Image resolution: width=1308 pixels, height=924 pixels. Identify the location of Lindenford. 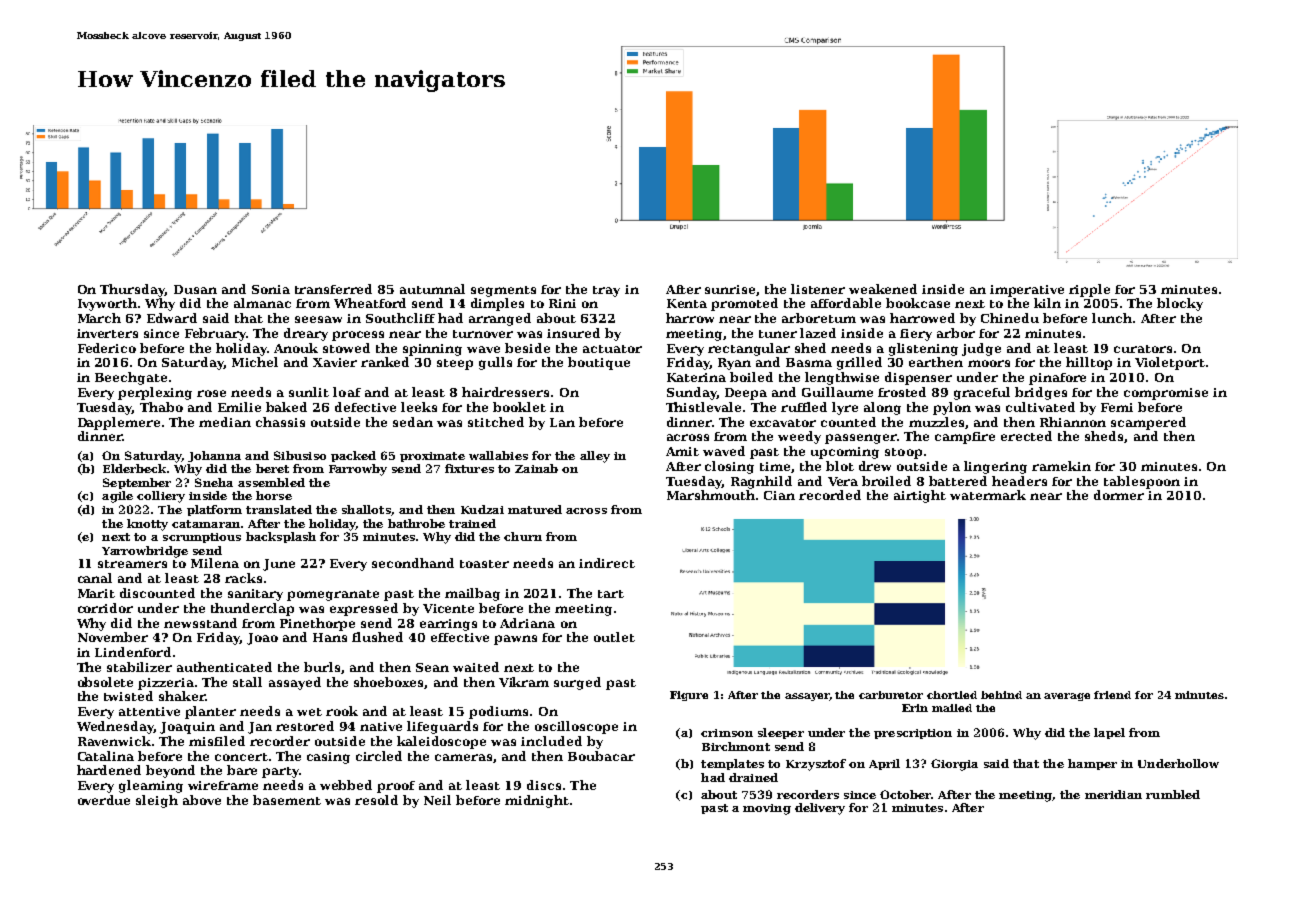
(133, 652).
